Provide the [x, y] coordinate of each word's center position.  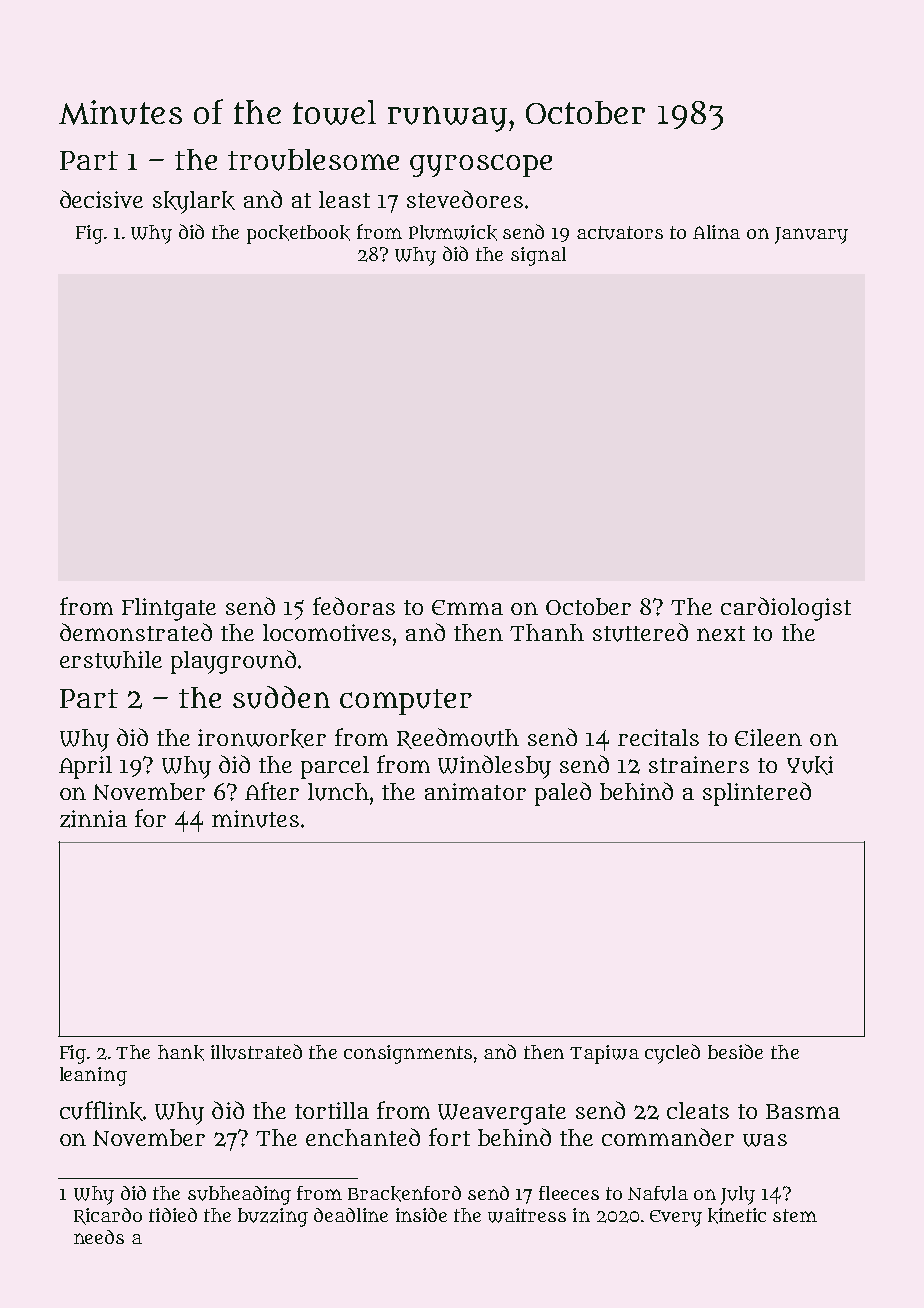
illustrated [256, 1052]
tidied [173, 1215]
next [721, 633]
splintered [757, 794]
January [811, 235]
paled [563, 794]
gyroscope [481, 165]
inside [421, 1215]
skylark [194, 202]
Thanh [547, 632]
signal [538, 256]
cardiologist [786, 609]
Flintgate [169, 609]
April [85, 767]
